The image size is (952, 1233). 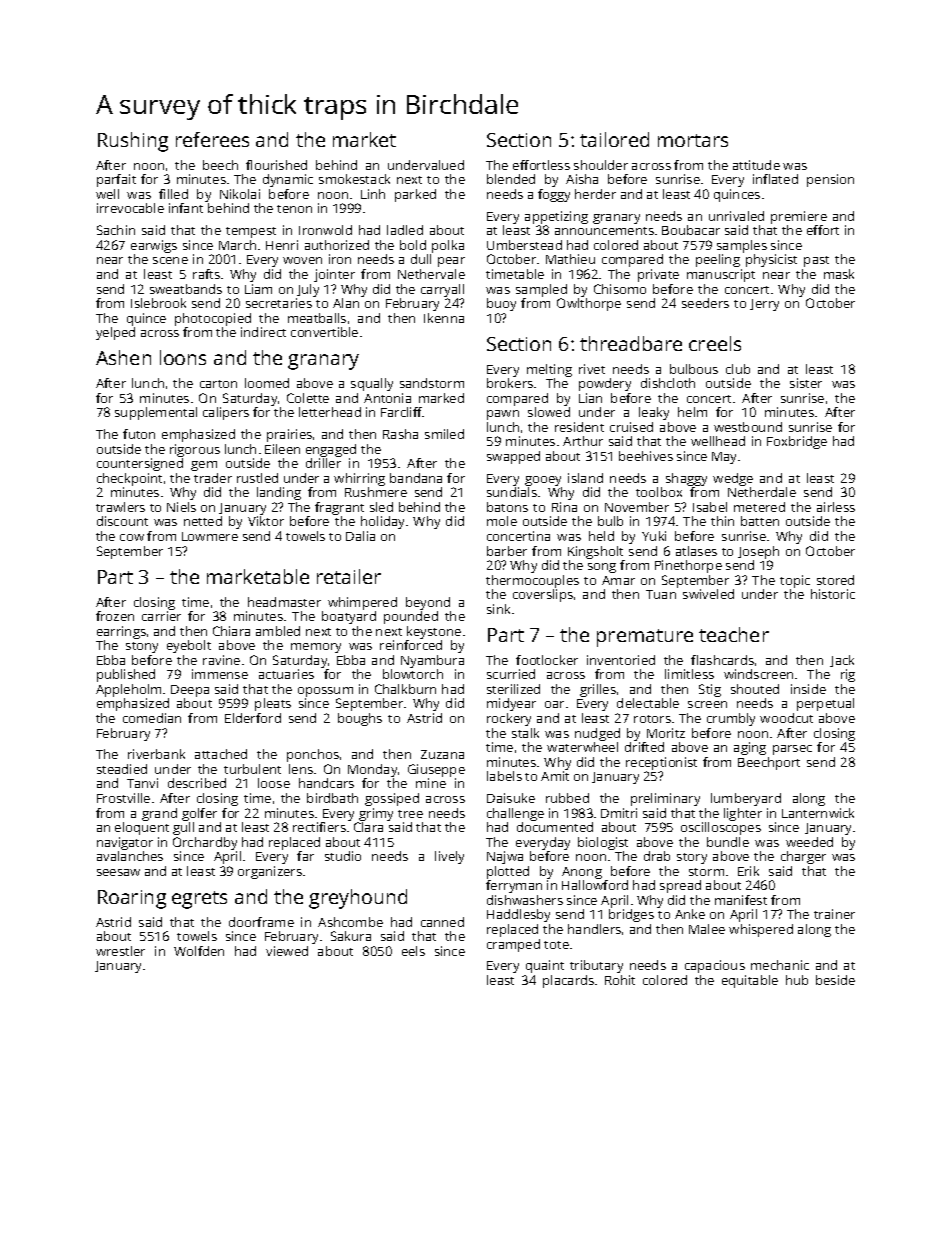 What do you see at coordinates (547, 660) in the screenshot?
I see `footlocker` at bounding box center [547, 660].
